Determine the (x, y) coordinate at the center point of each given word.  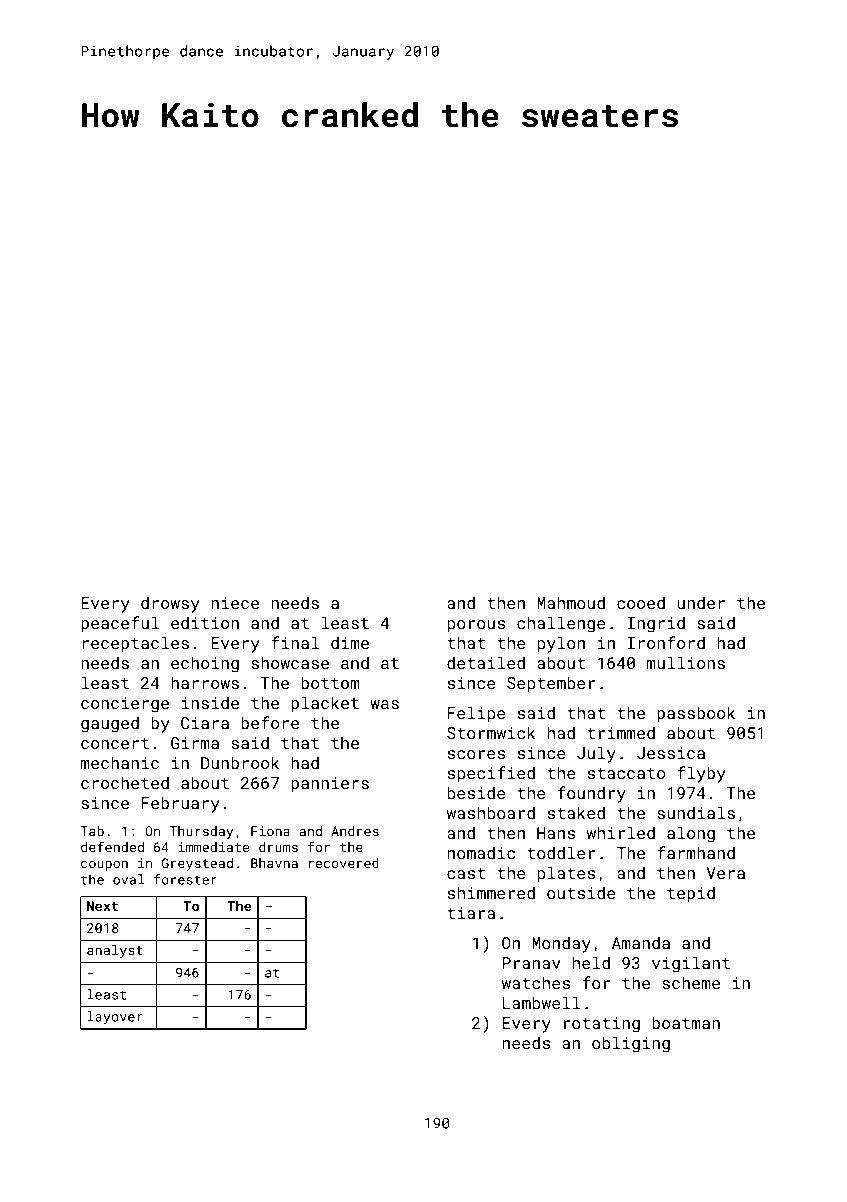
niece (235, 603)
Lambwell (542, 1002)
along (691, 834)
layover (115, 1018)
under (701, 602)
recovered (344, 863)
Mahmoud (571, 602)
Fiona (270, 831)
